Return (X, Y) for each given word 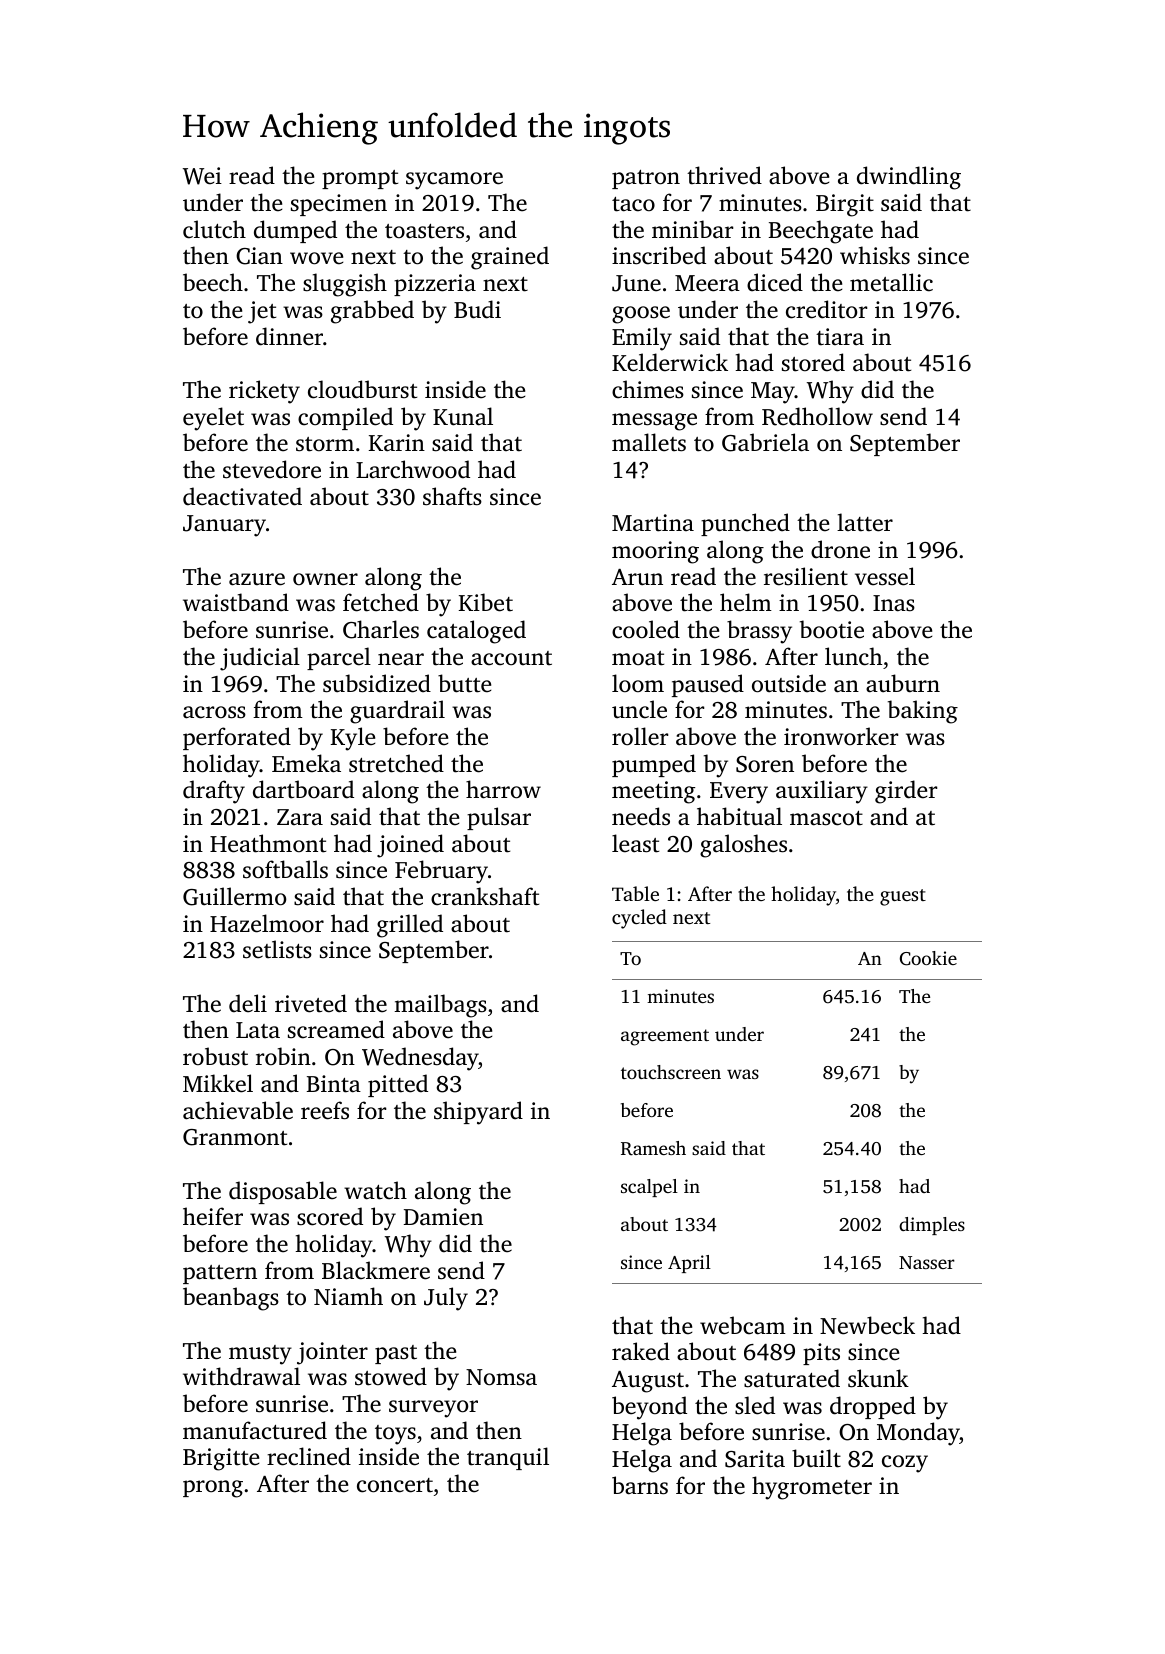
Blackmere (376, 1270)
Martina (653, 523)
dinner (289, 336)
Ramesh (653, 1148)
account (511, 658)
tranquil (508, 1458)
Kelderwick (670, 362)
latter (865, 522)
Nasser (927, 1262)
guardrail (397, 712)
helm (746, 602)
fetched (381, 602)
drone (840, 549)
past (396, 1354)
